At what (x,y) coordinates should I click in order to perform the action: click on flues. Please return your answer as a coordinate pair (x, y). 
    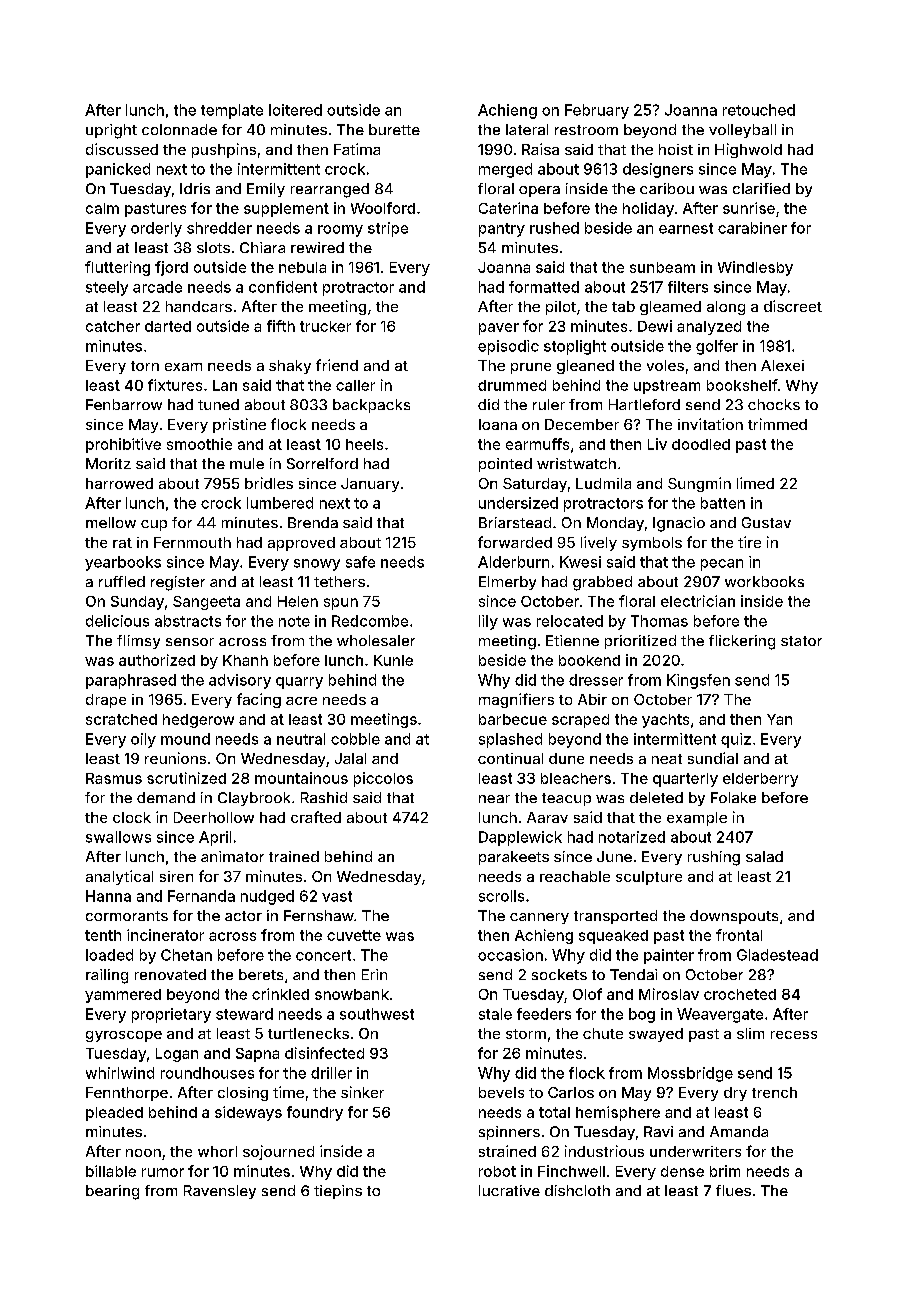
    Looking at the image, I should click on (733, 1190).
